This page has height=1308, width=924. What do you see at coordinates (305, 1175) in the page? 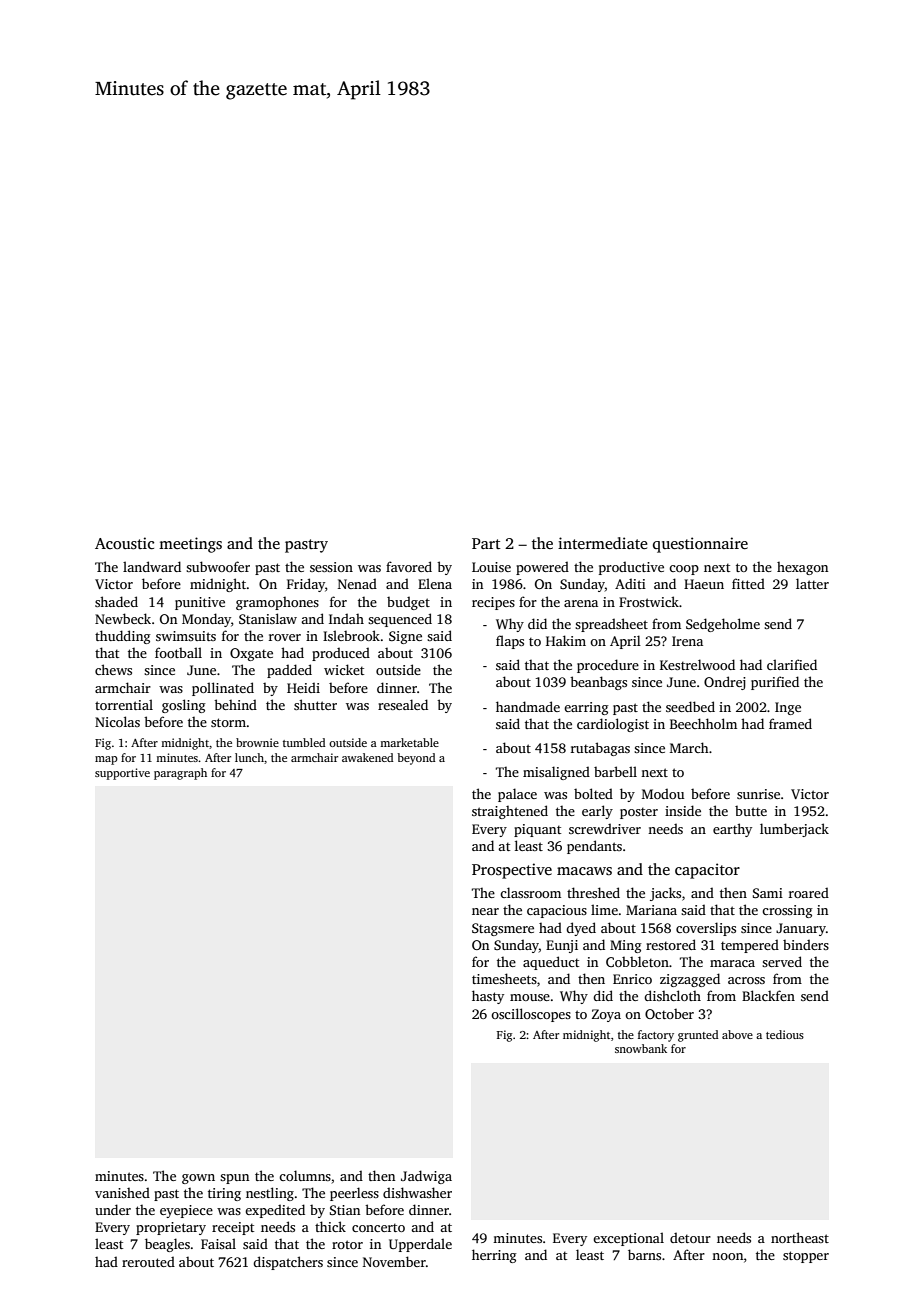
I see `columns` at bounding box center [305, 1175].
